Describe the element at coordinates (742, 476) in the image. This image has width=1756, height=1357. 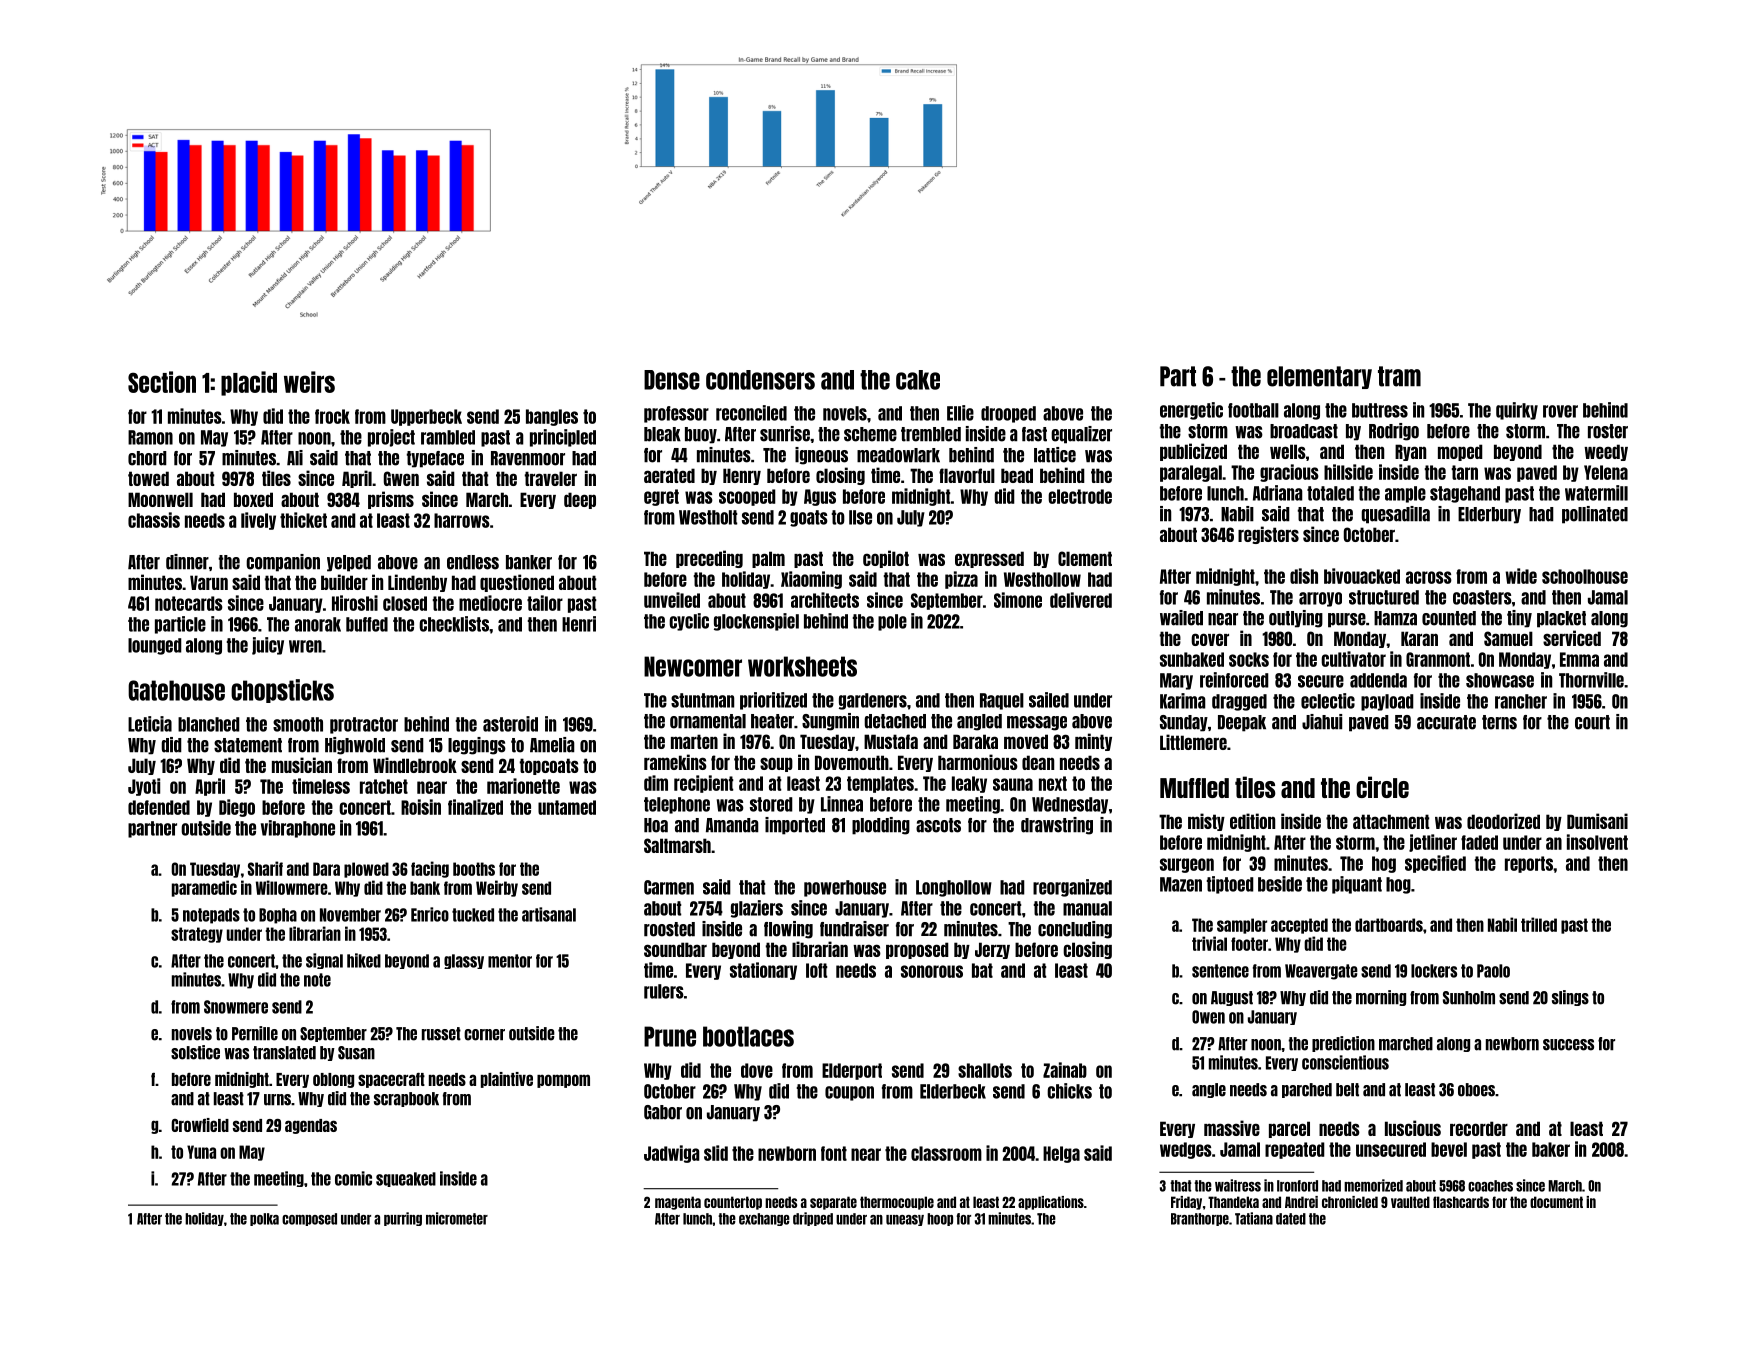
I see `Henry` at that location.
